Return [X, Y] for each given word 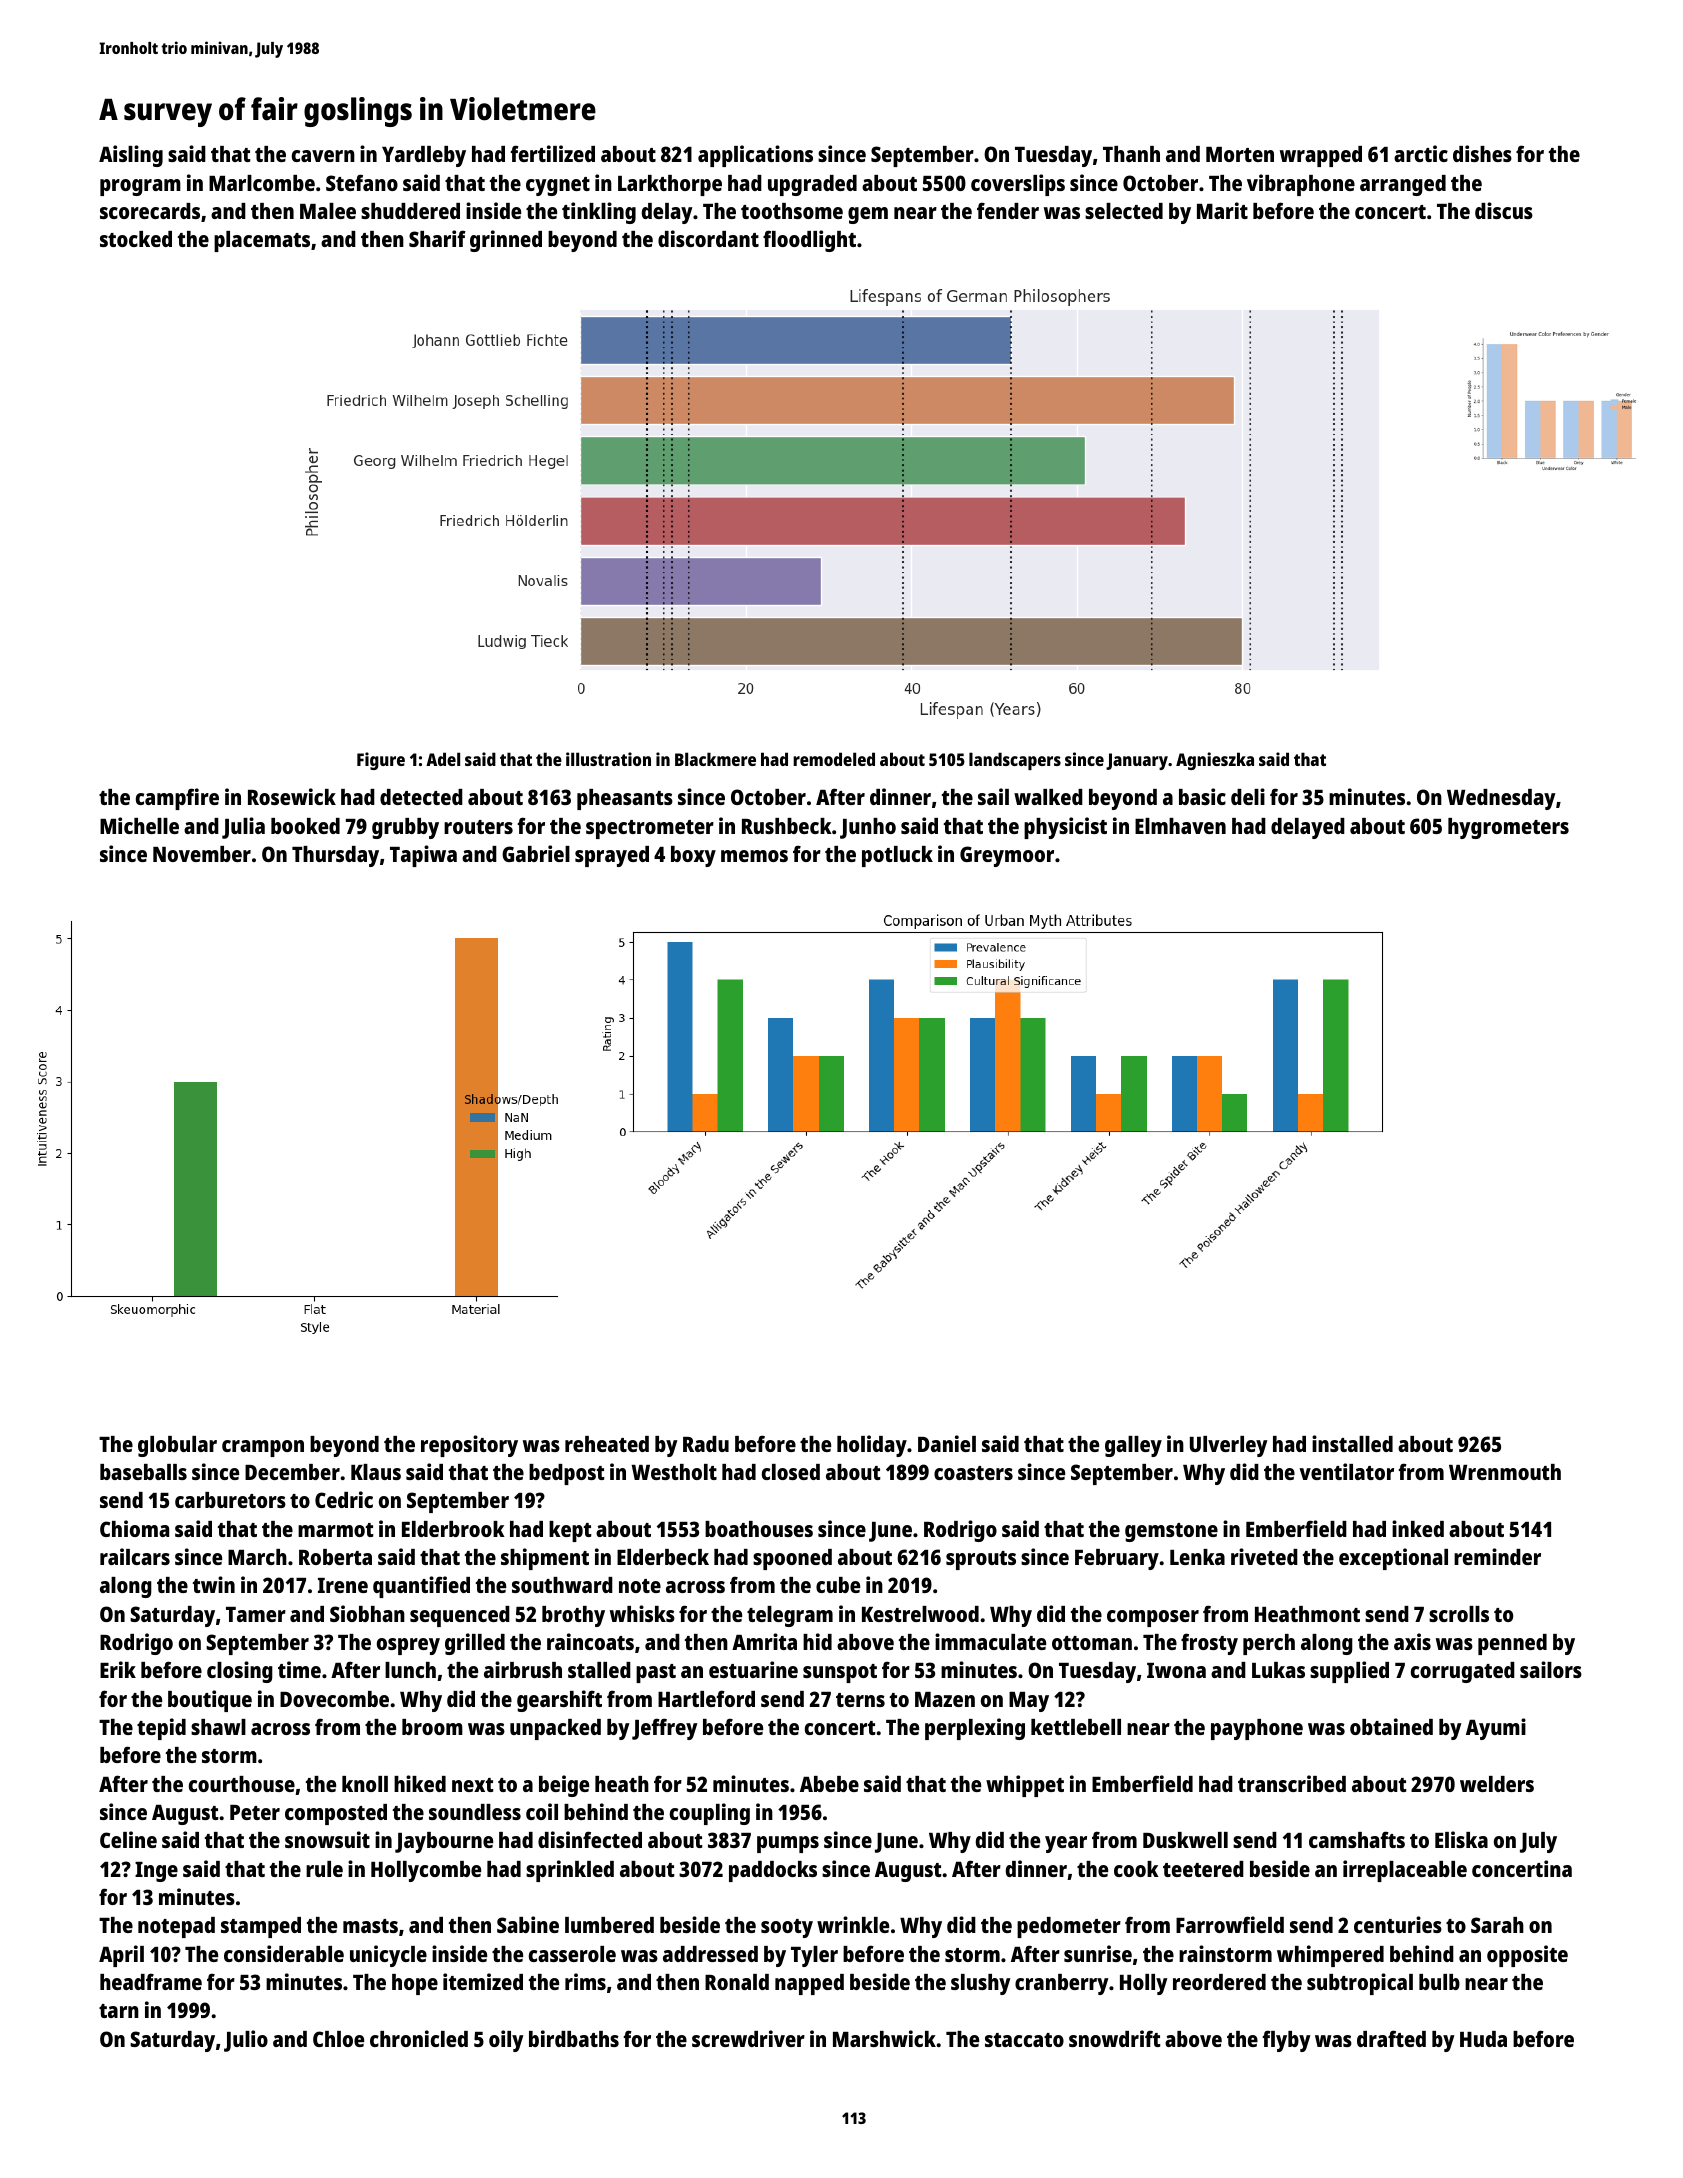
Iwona [1176, 1670]
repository [469, 1446]
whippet [1025, 1786]
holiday [872, 1446]
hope [415, 1984]
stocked [136, 239]
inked [1418, 1528]
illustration [608, 759]
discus [1504, 210]
